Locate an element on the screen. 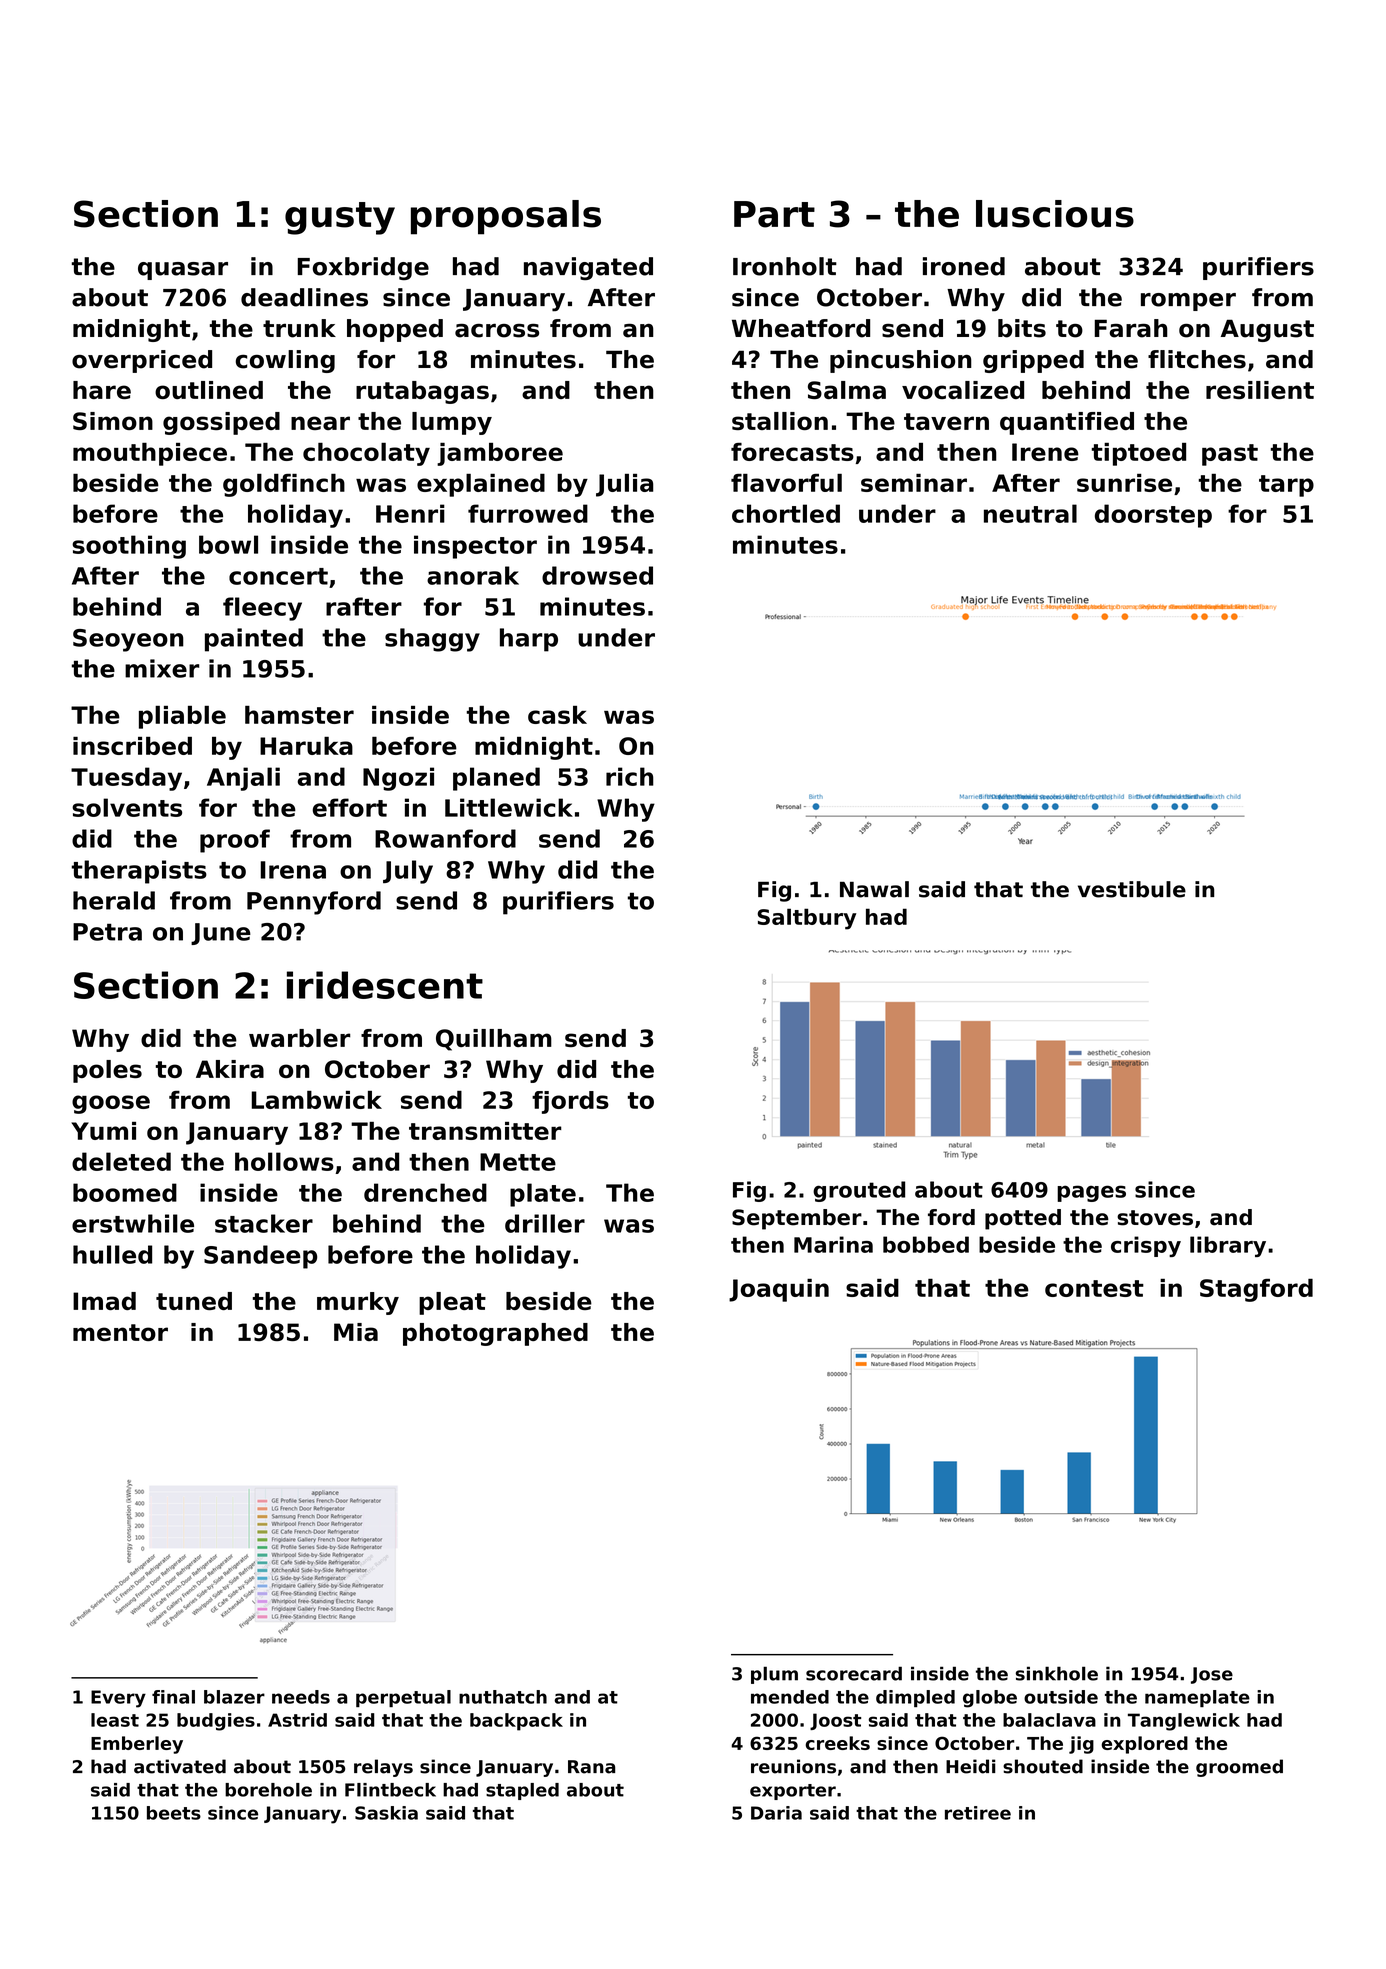  borehole is located at coordinates (268, 1790).
